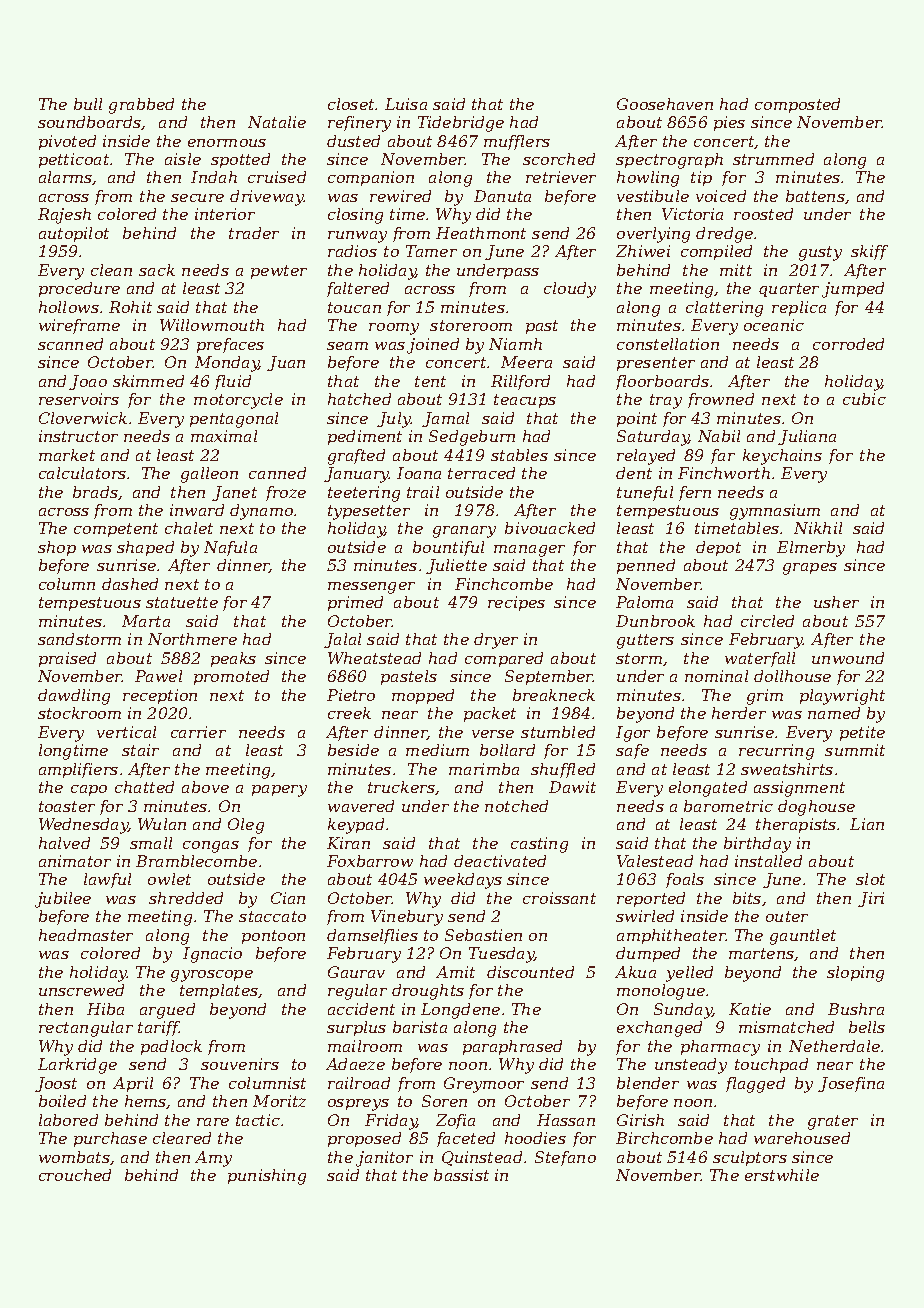 Image resolution: width=924 pixels, height=1308 pixels. Describe the element at coordinates (75, 1175) in the page. I see `crouched` at that location.
